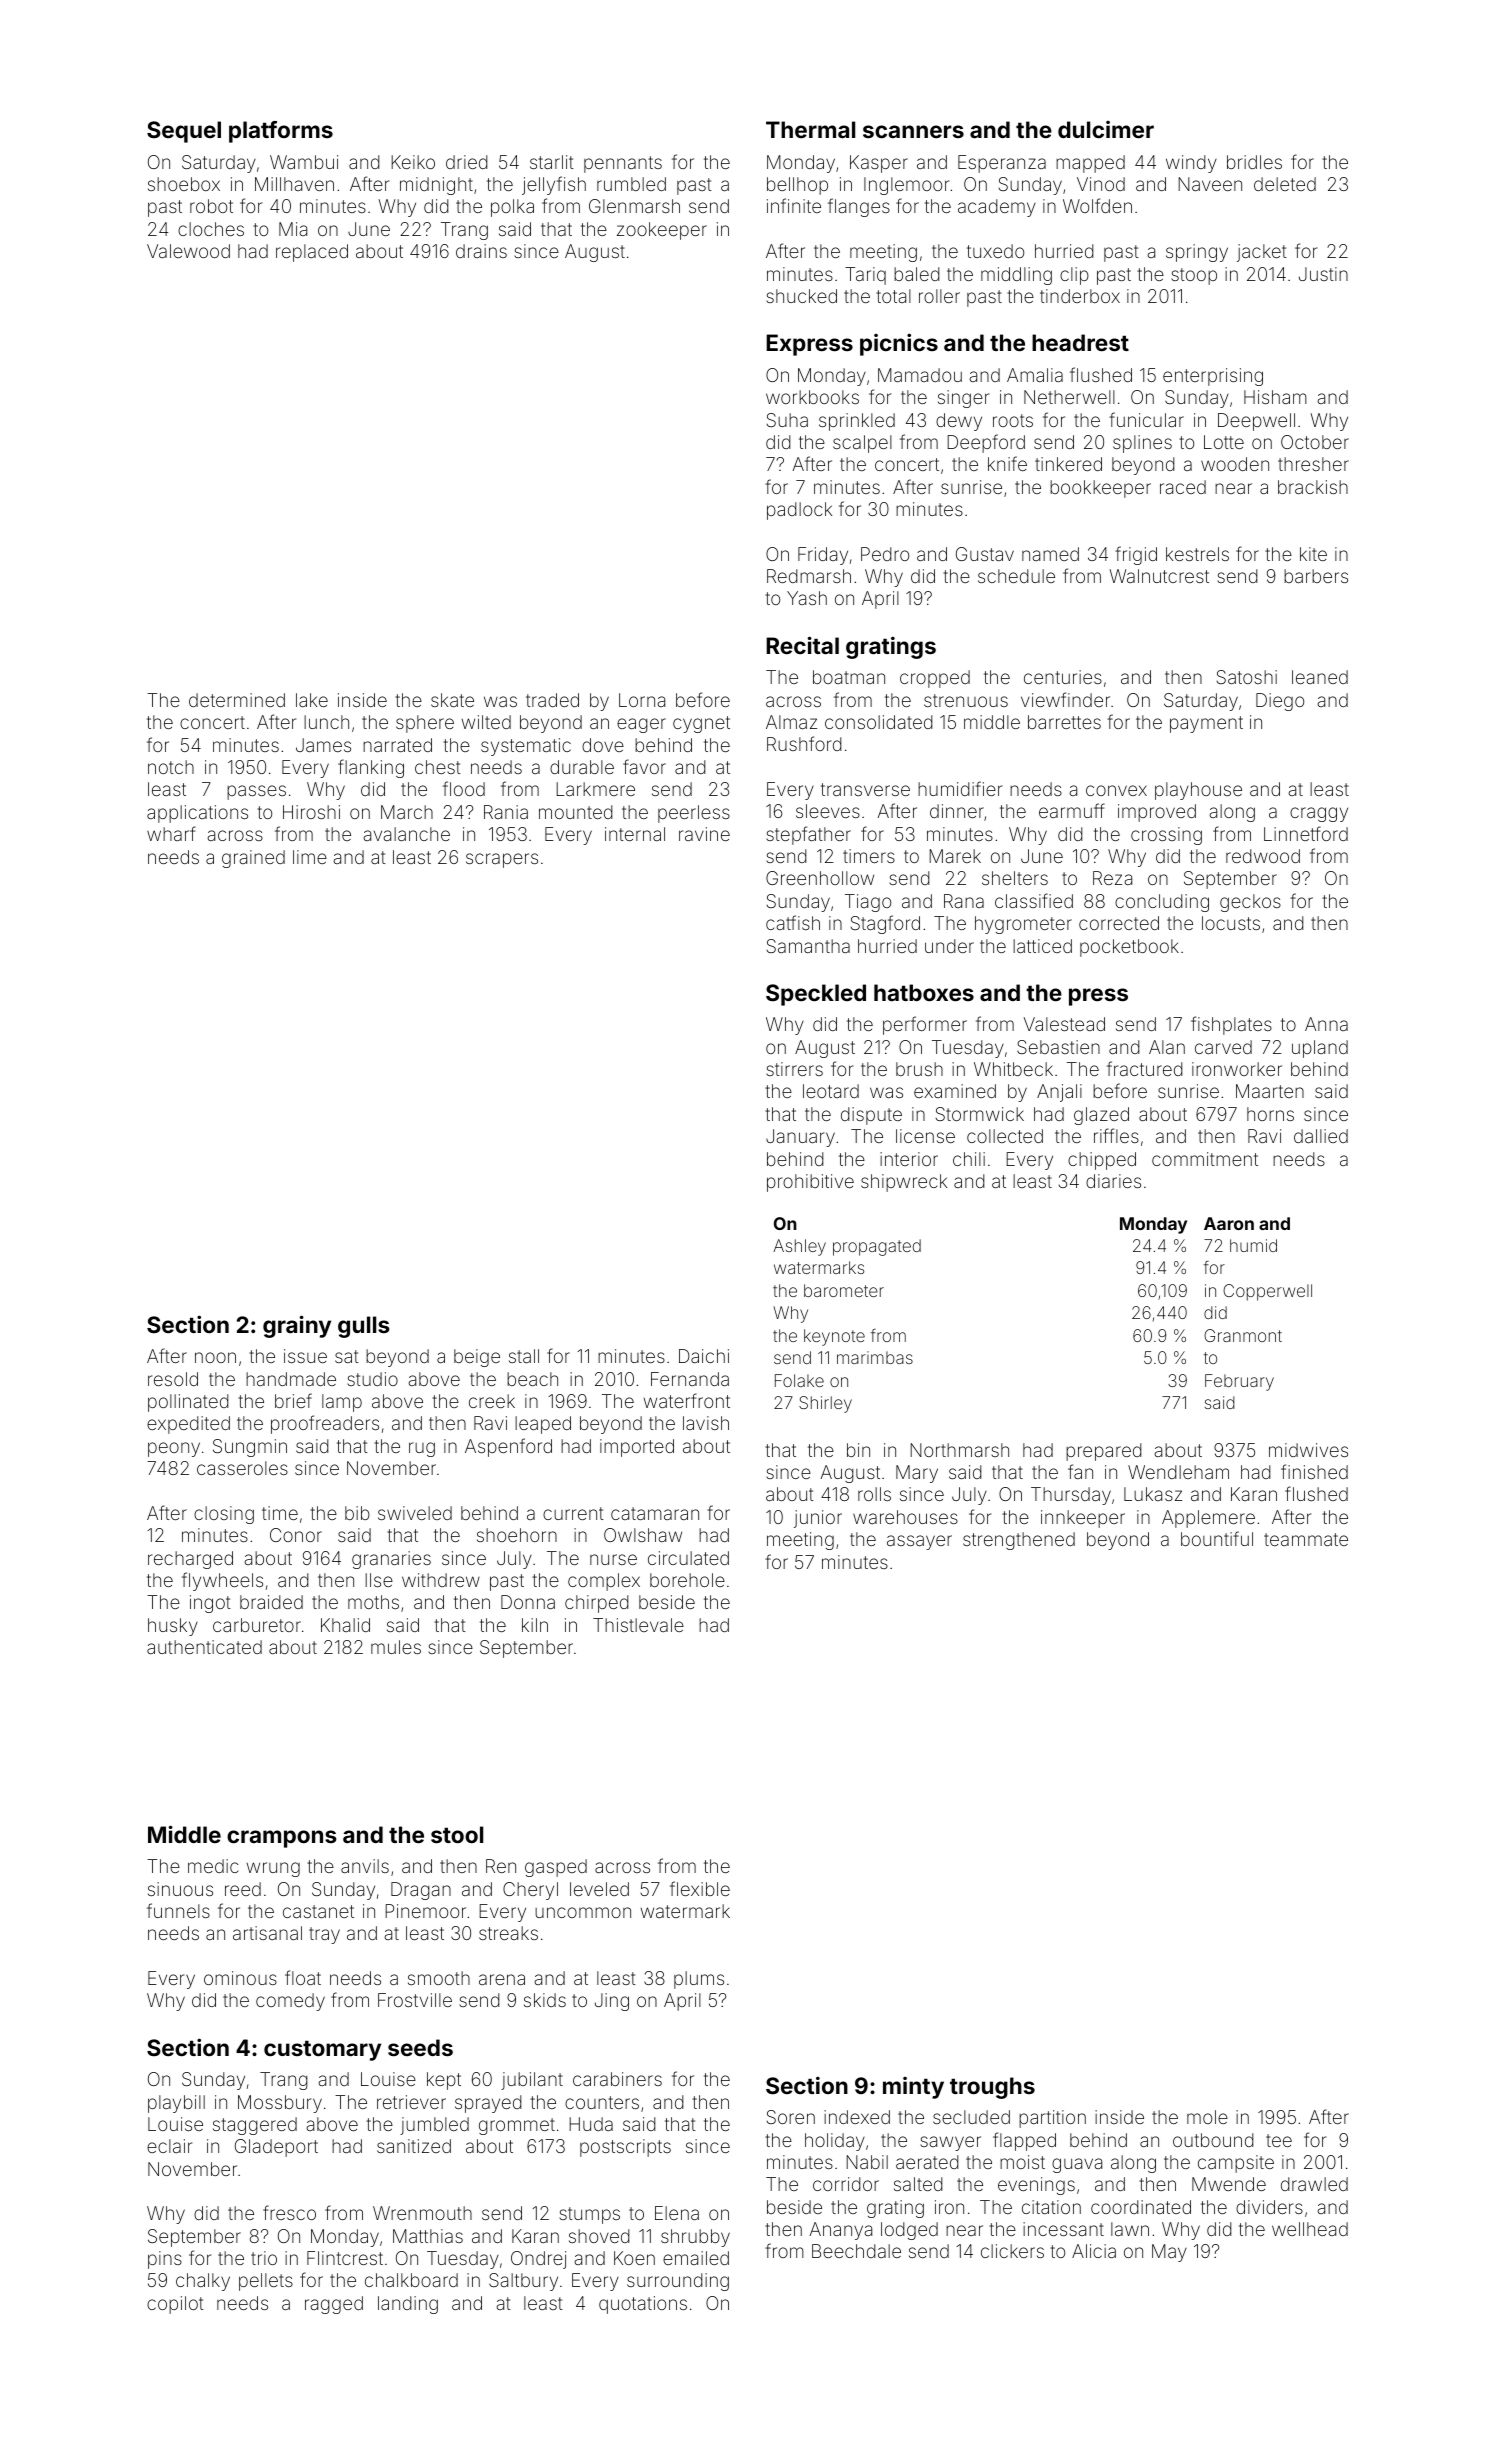  I want to click on headrest, so click(1080, 342).
